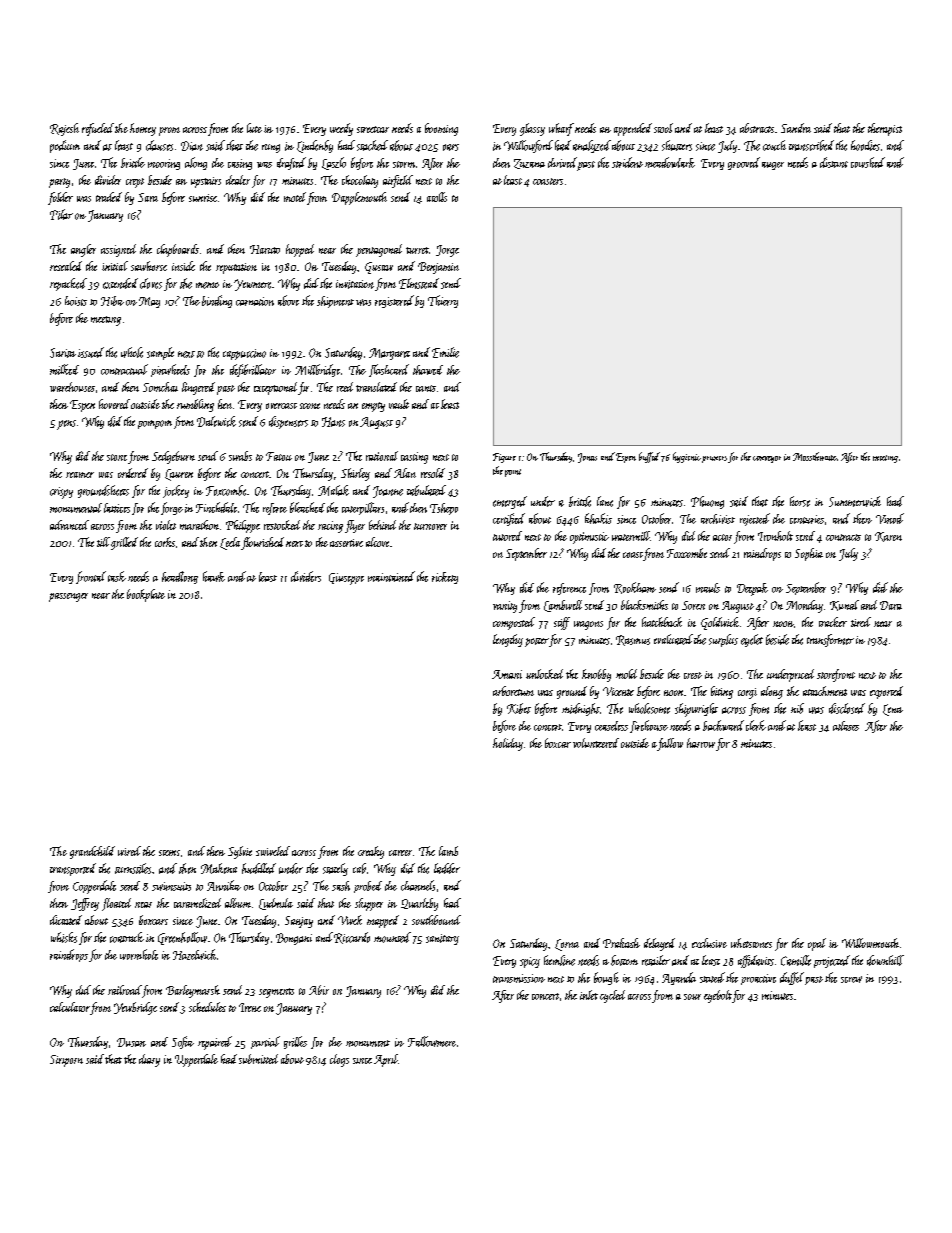  What do you see at coordinates (744, 163) in the screenshot?
I see `grooved` at bounding box center [744, 163].
